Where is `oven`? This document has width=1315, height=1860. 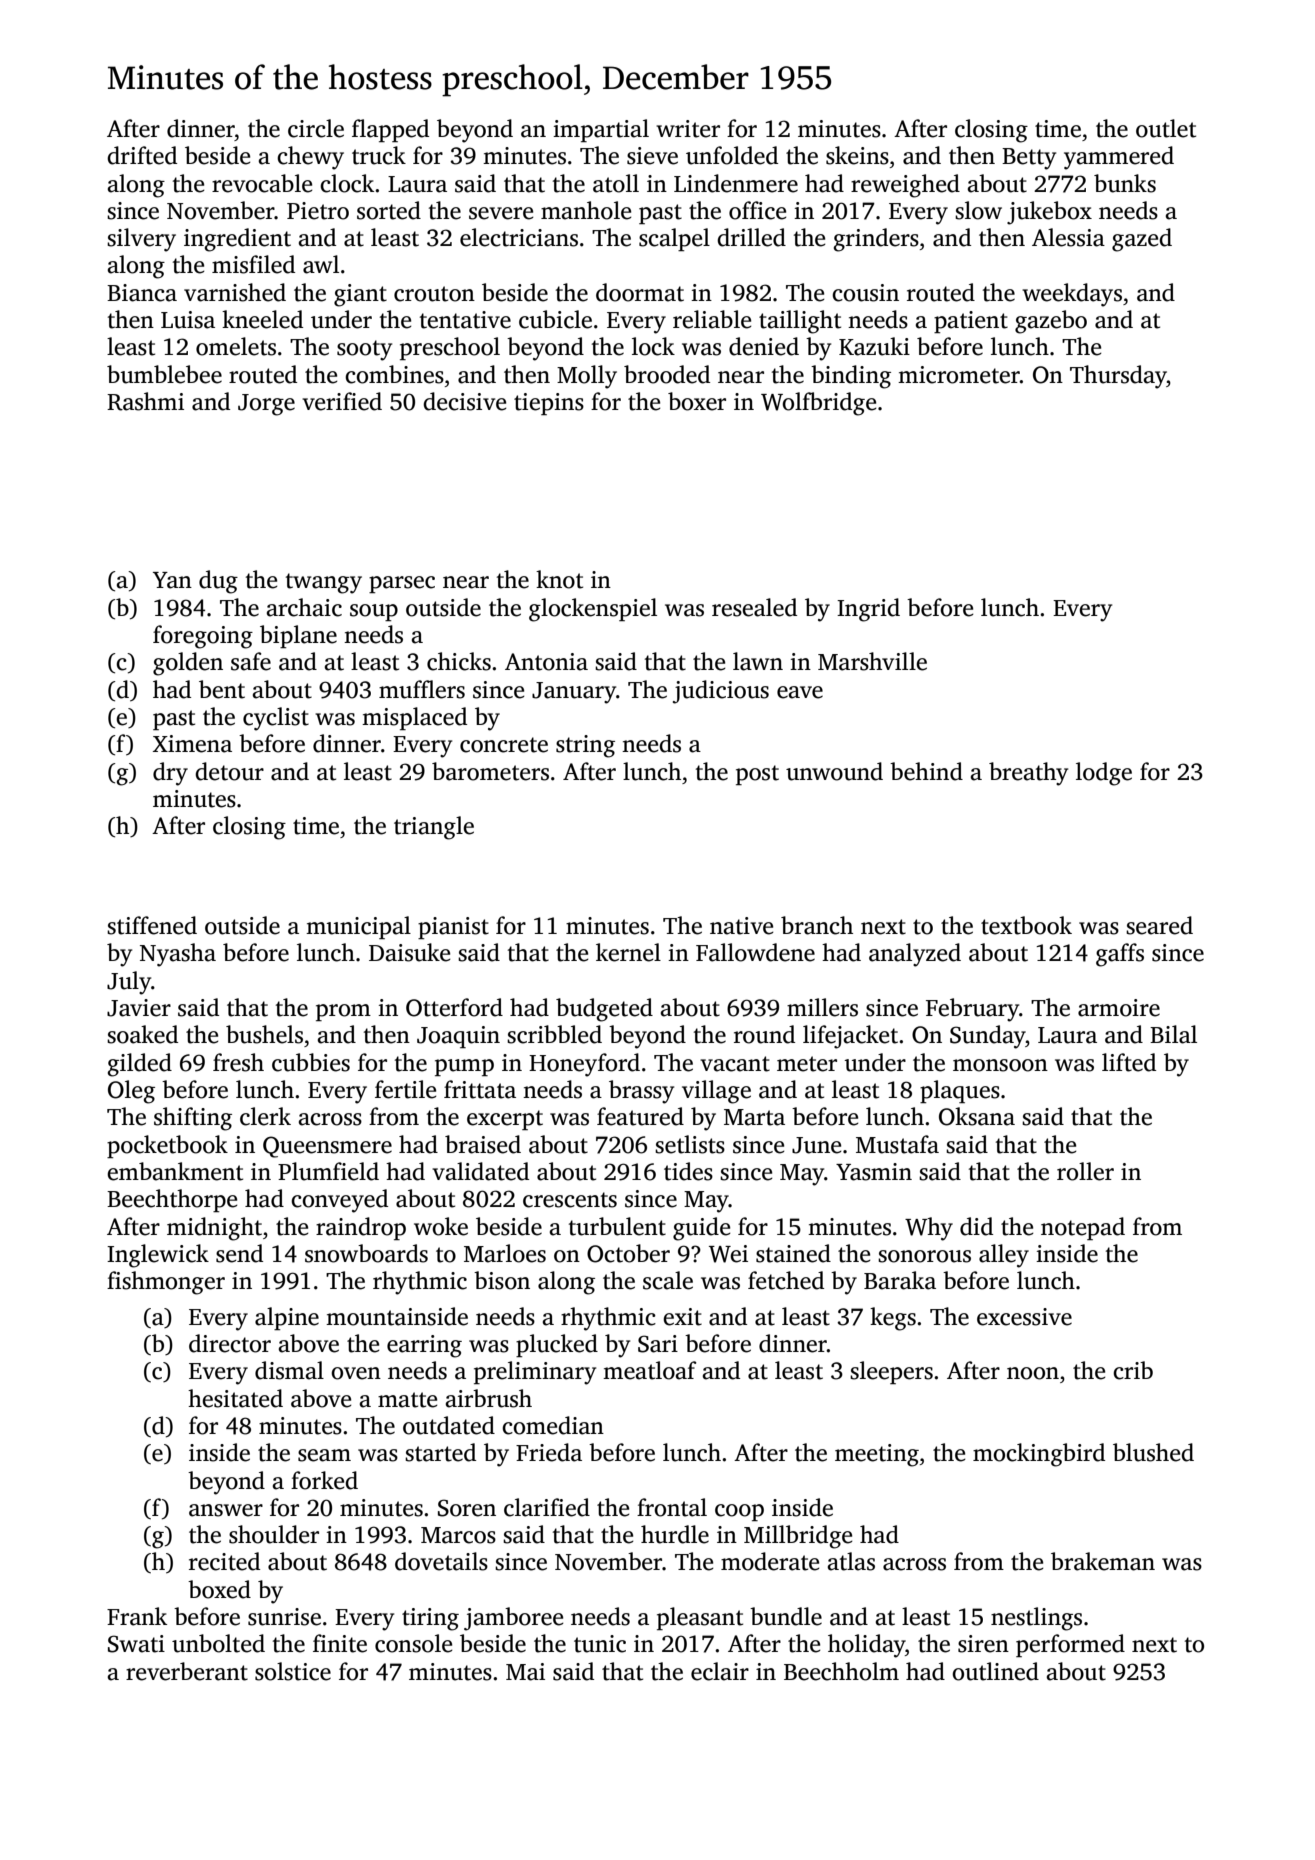 oven is located at coordinates (356, 1373).
